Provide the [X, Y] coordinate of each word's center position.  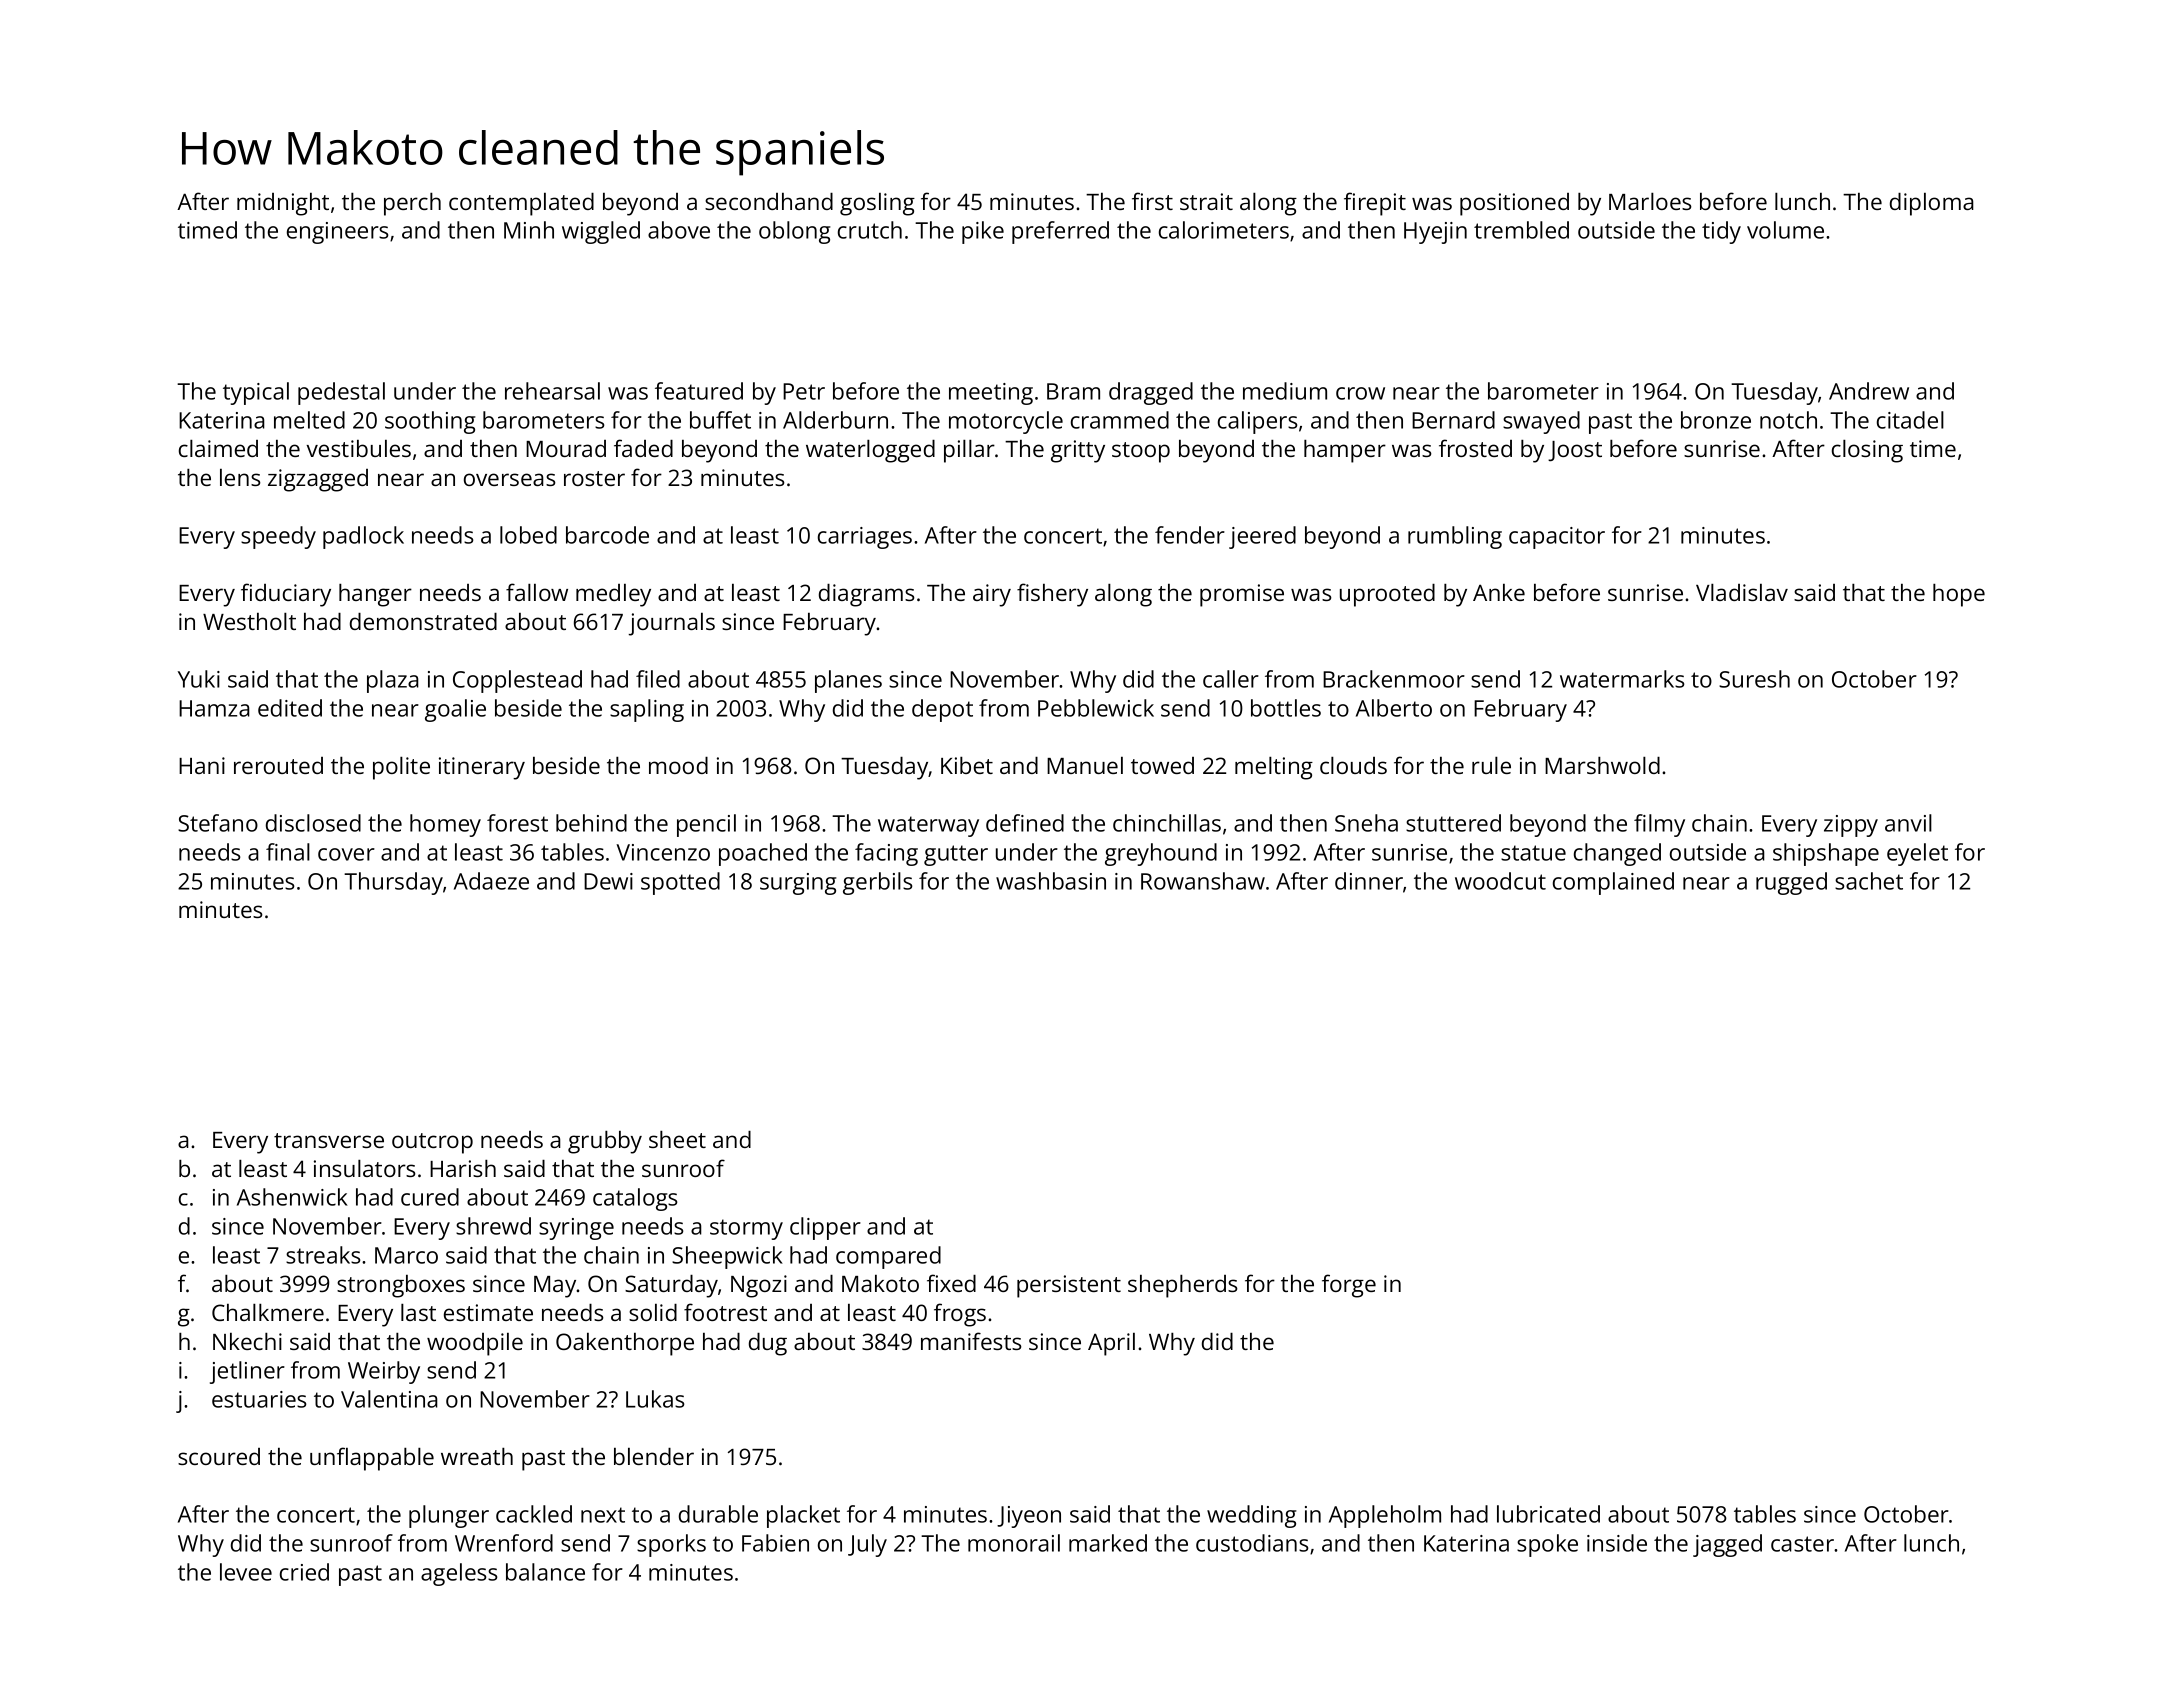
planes [848, 681]
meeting [991, 394]
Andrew [1869, 391]
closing [1867, 451]
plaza [393, 681]
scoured [219, 1456]
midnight [283, 204]
